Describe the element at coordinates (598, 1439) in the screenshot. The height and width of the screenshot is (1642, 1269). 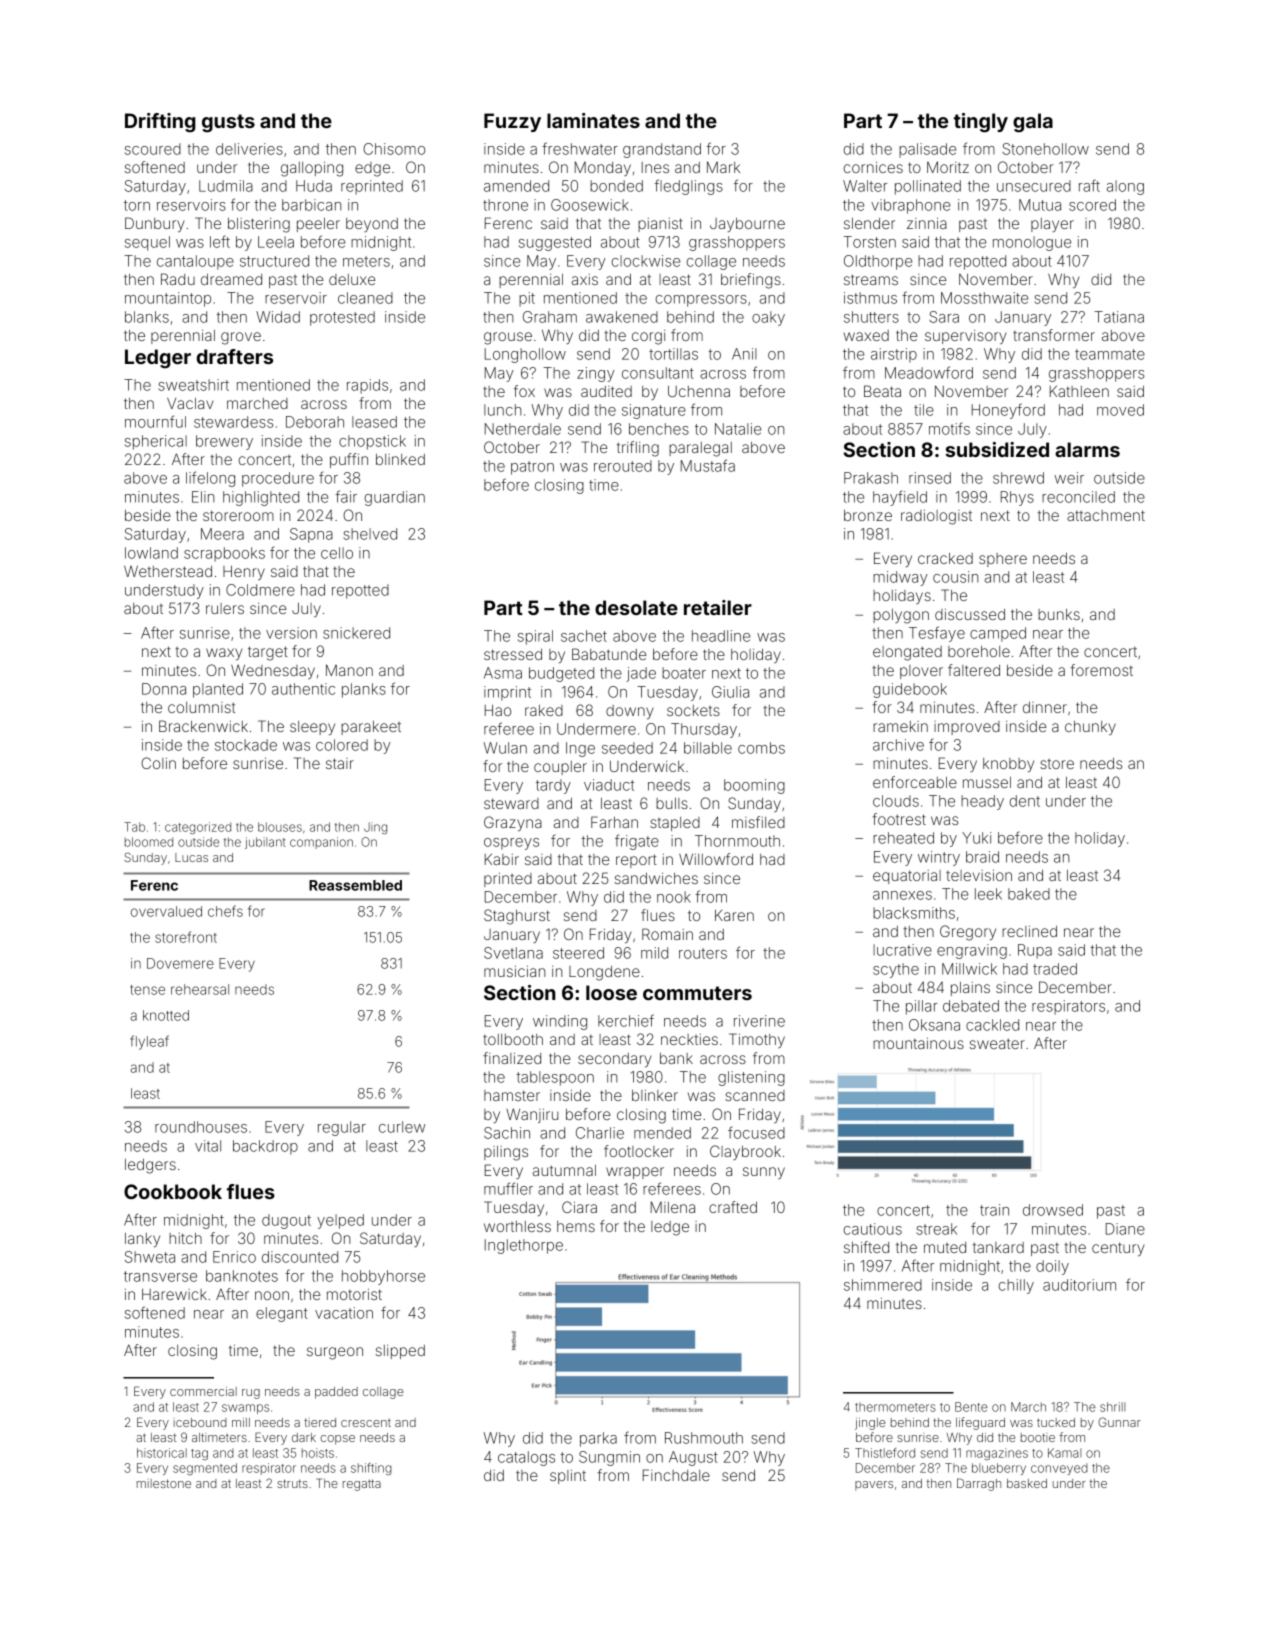
I see `parka` at that location.
